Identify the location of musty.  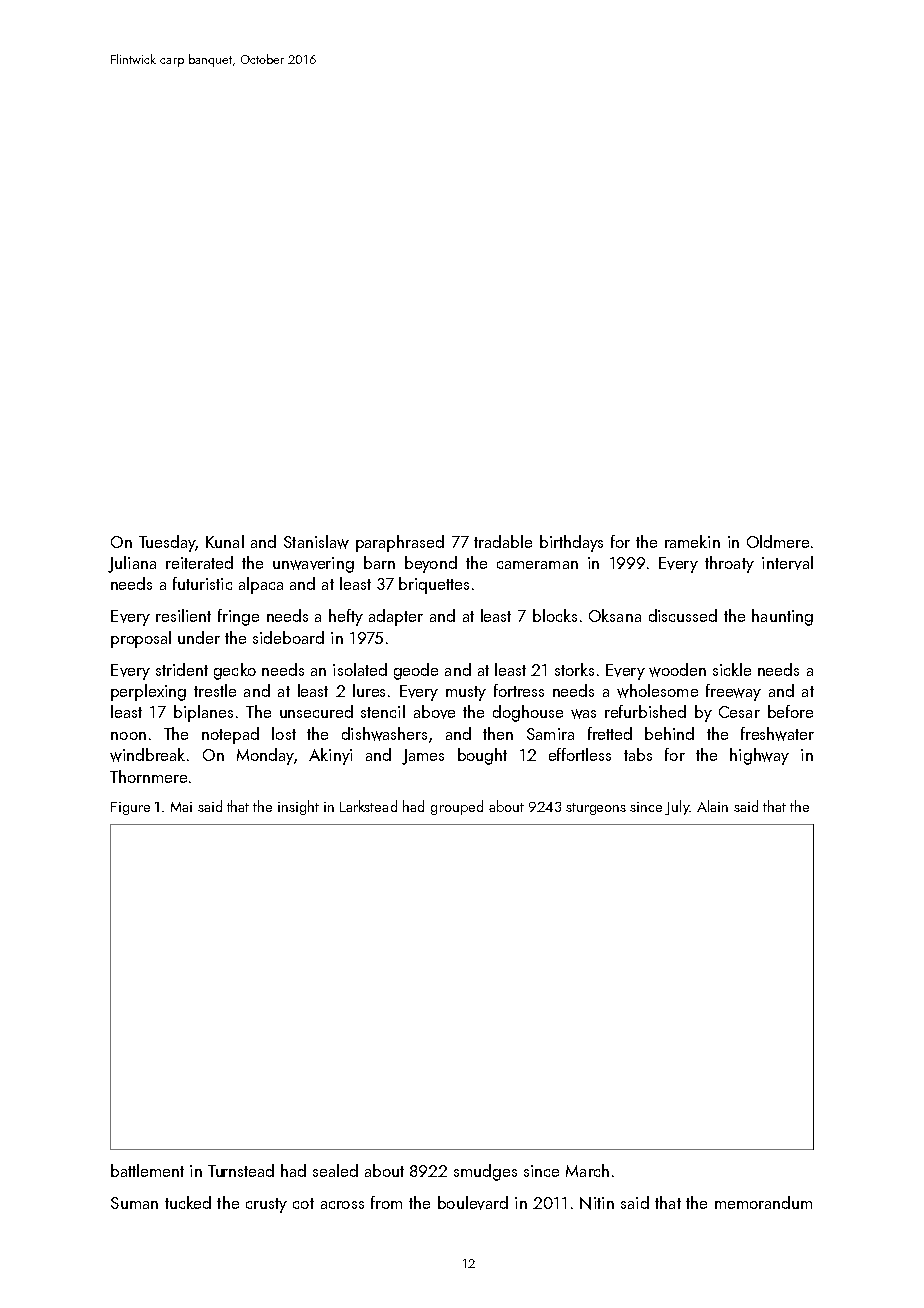
(466, 693).
